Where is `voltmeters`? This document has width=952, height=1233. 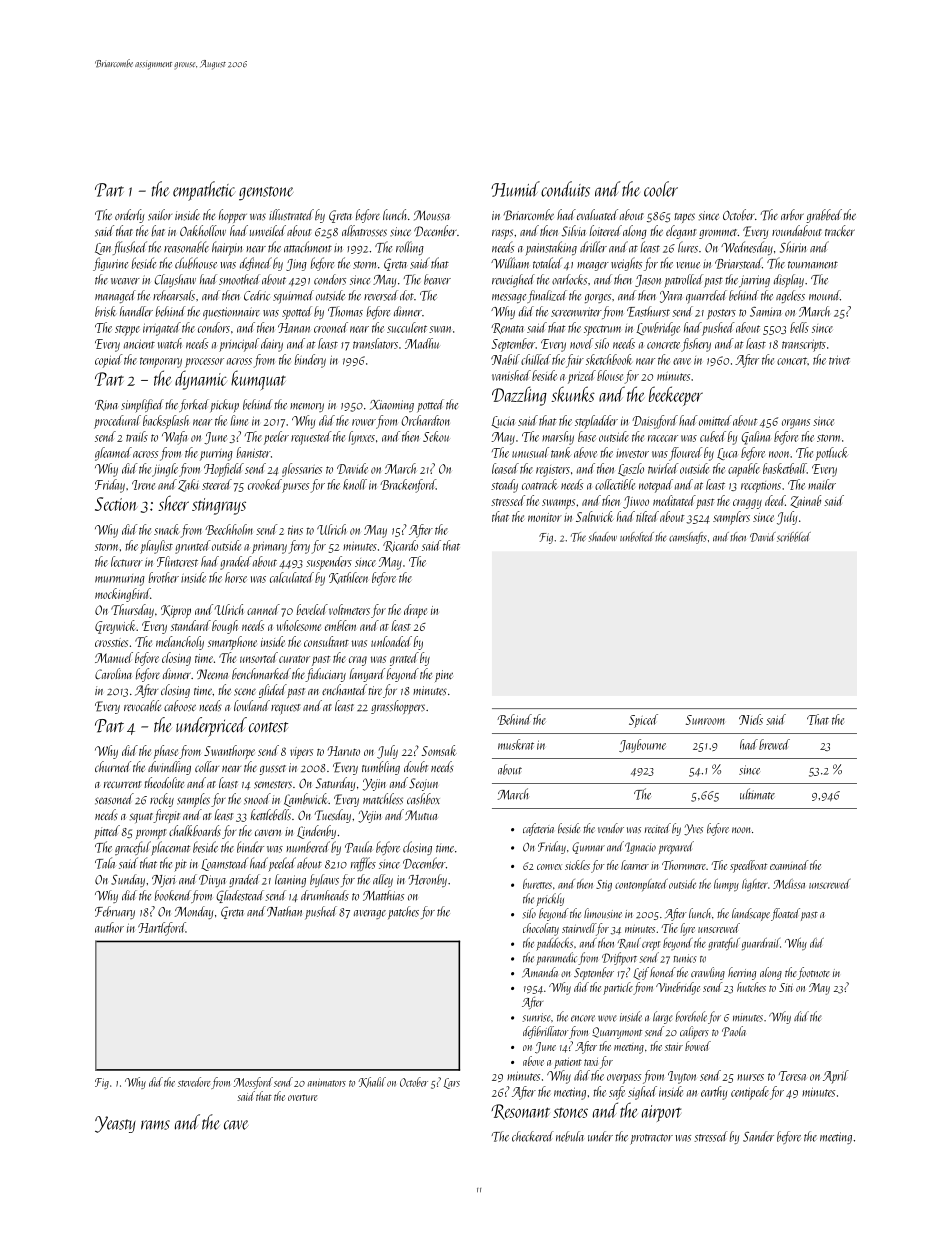 voltmeters is located at coordinates (349, 609).
